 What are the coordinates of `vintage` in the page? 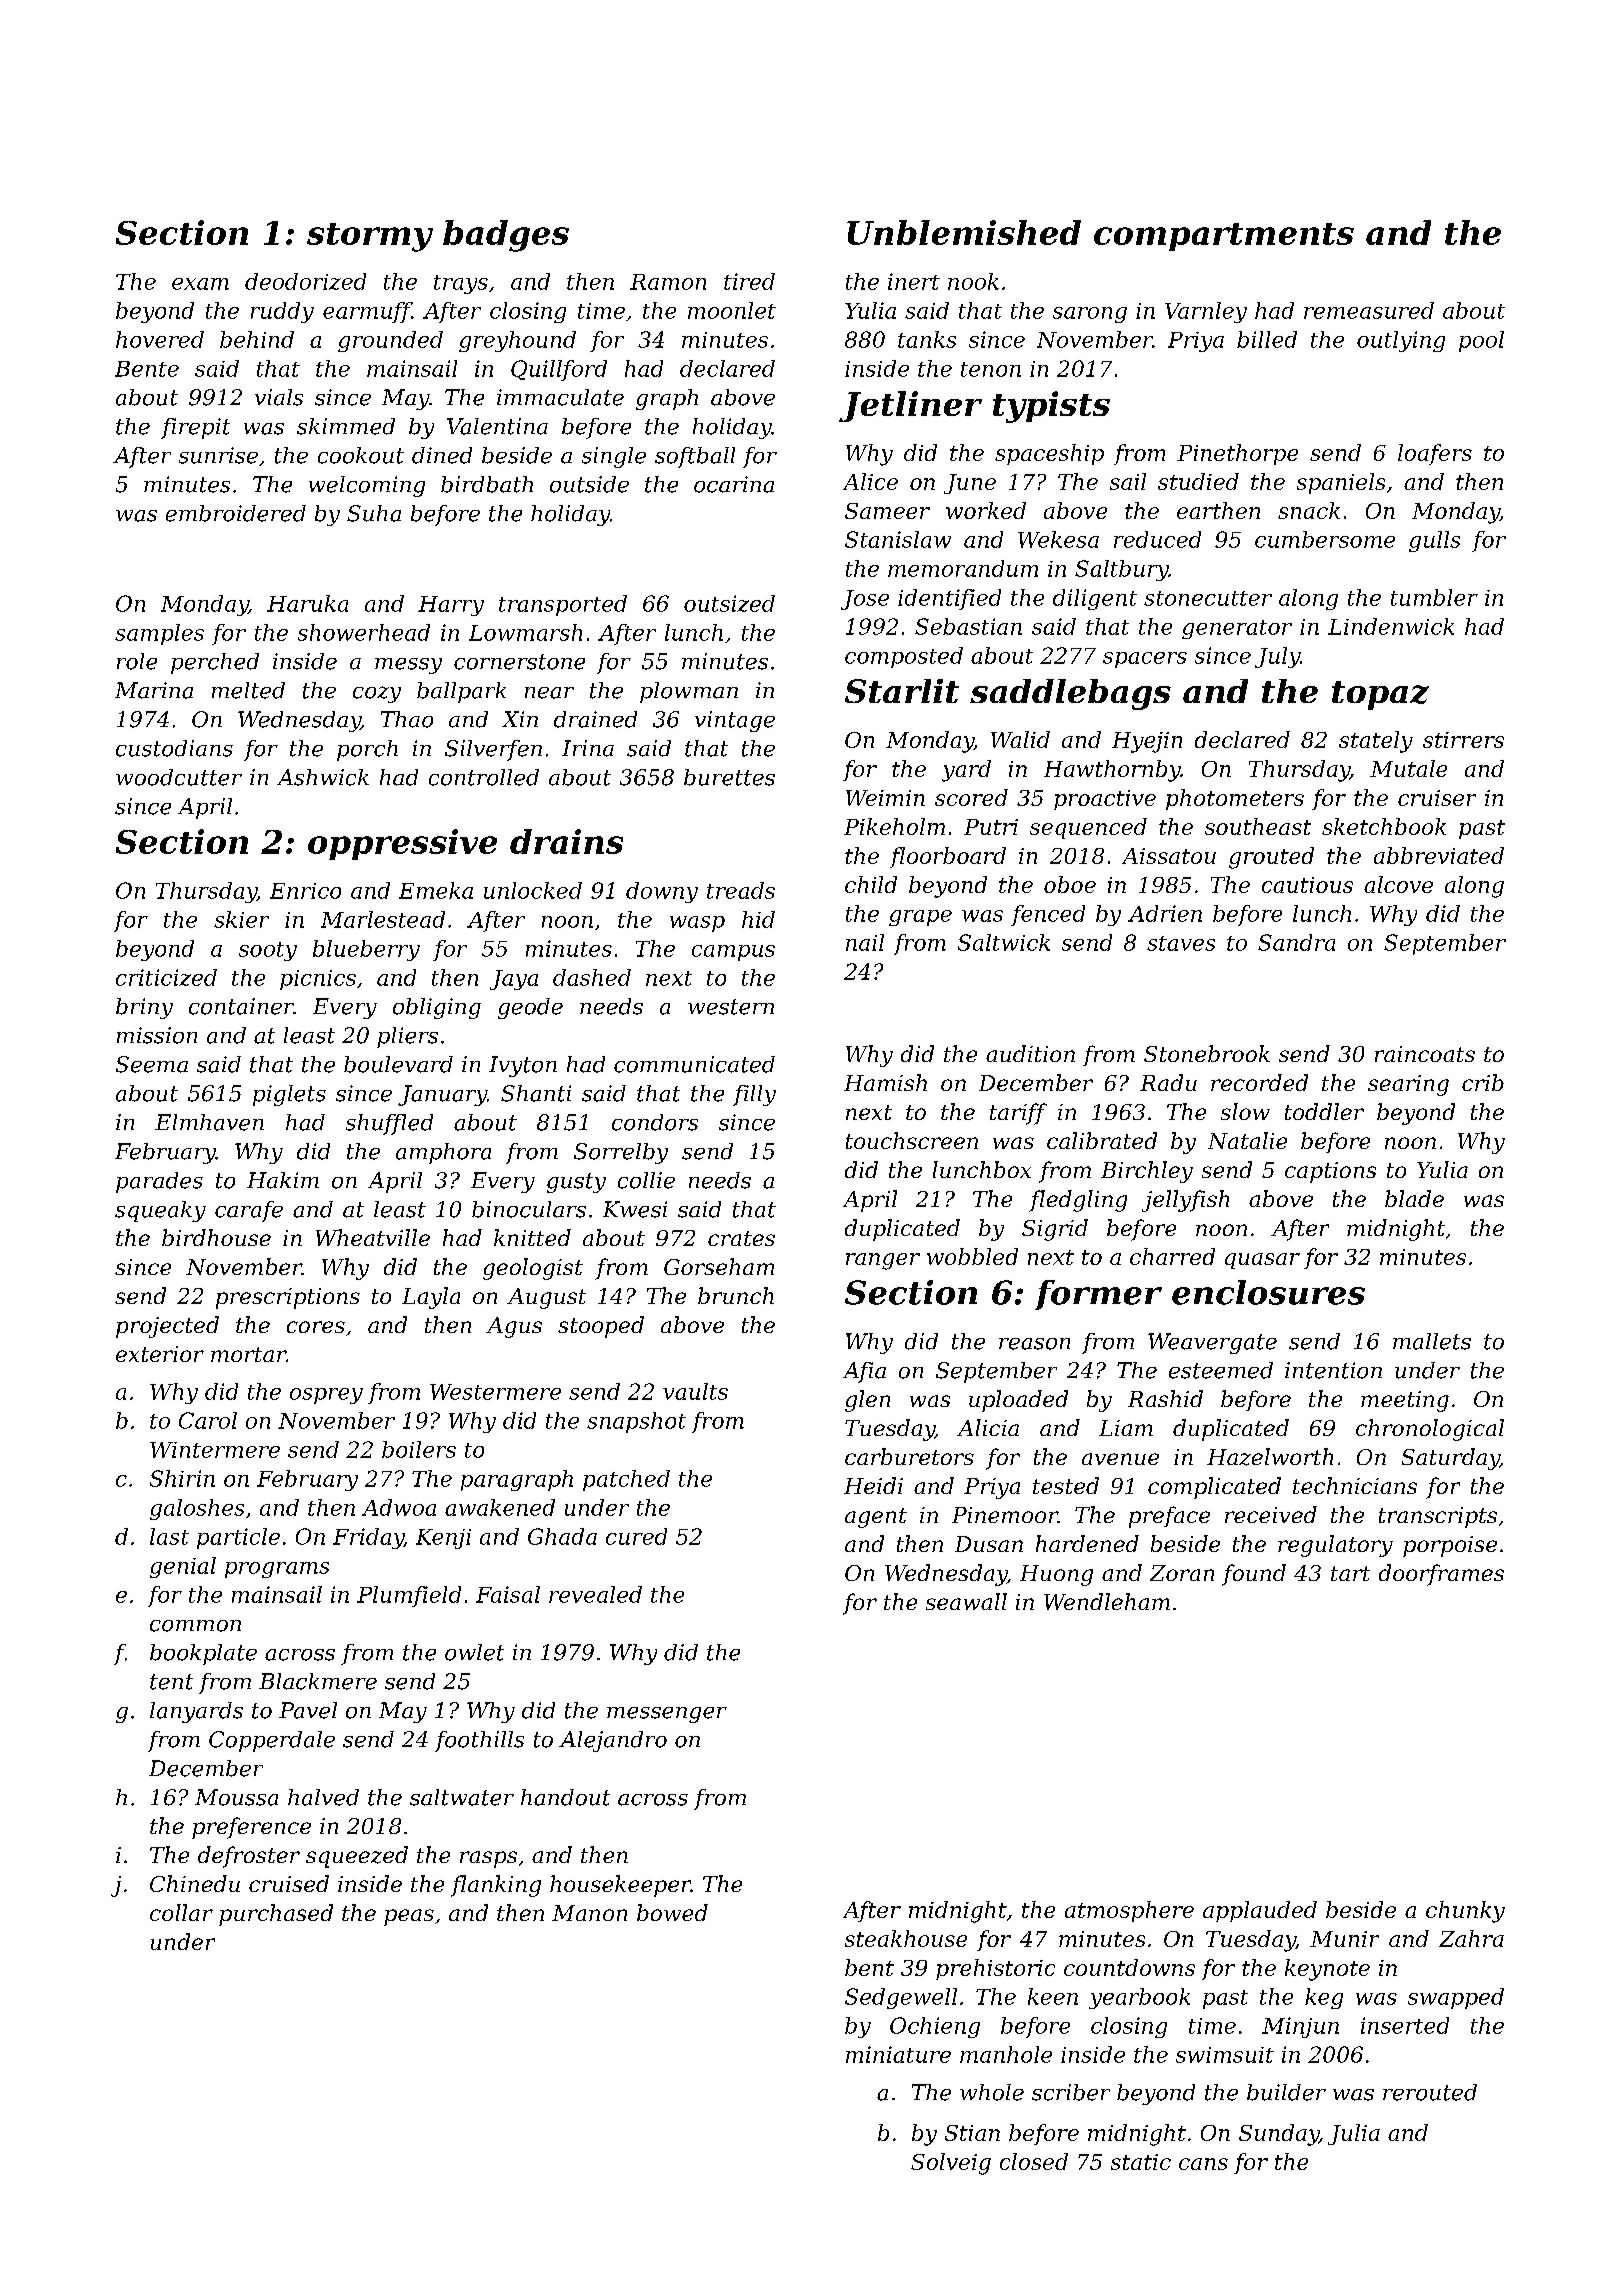 It's located at (735, 721).
